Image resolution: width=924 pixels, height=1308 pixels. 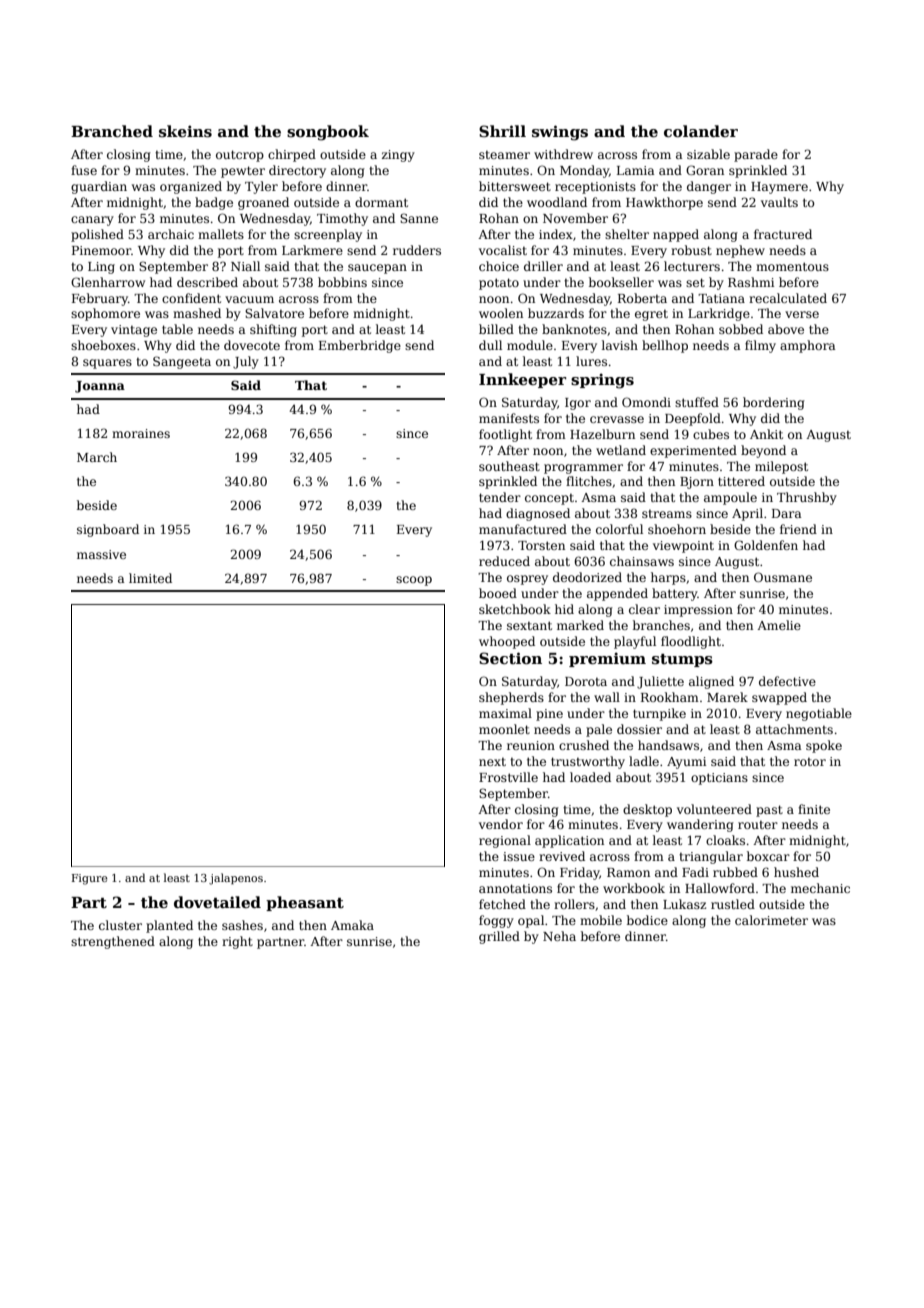 What do you see at coordinates (509, 466) in the screenshot?
I see `southeast` at bounding box center [509, 466].
